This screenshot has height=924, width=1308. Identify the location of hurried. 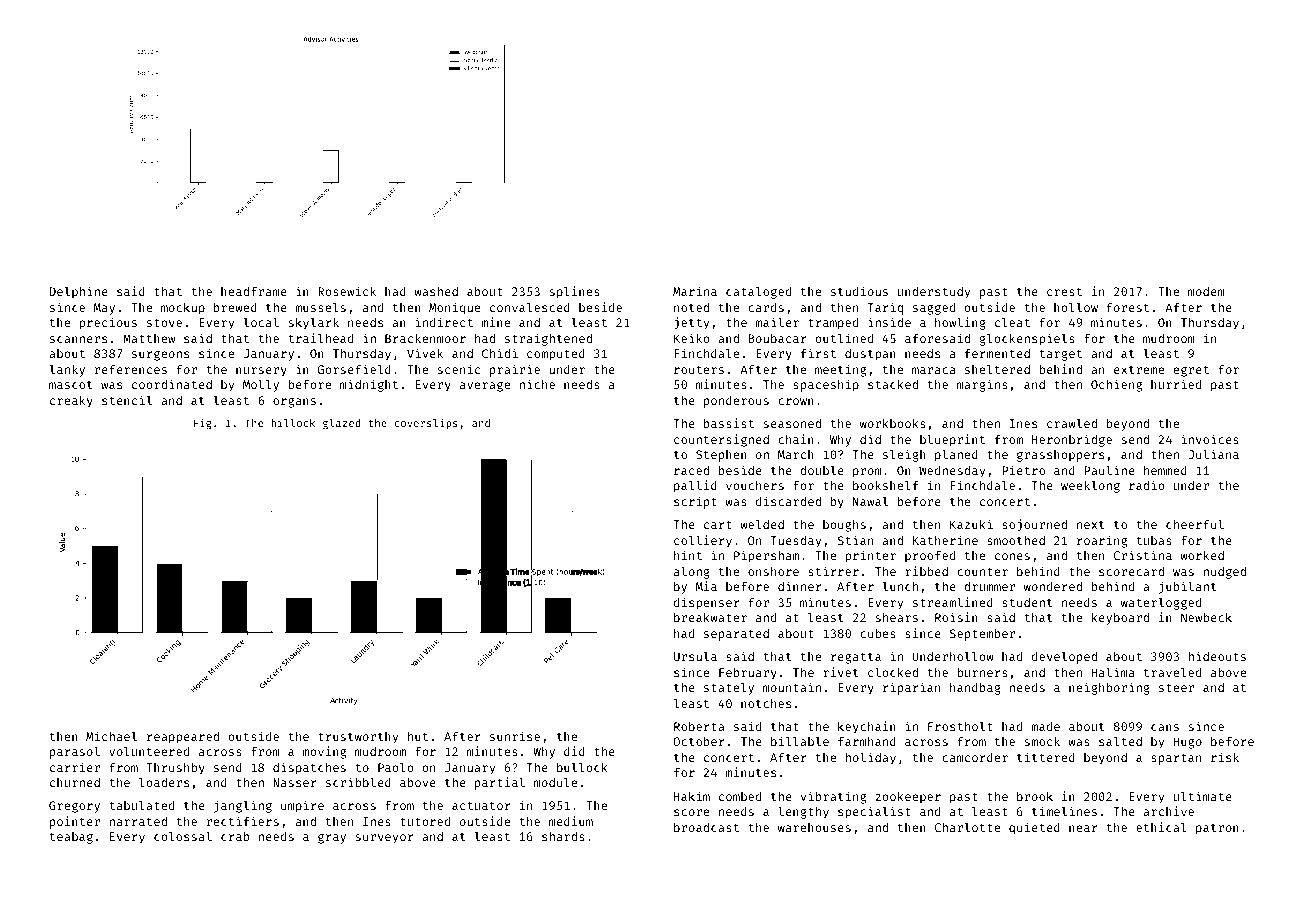
(1176, 384).
